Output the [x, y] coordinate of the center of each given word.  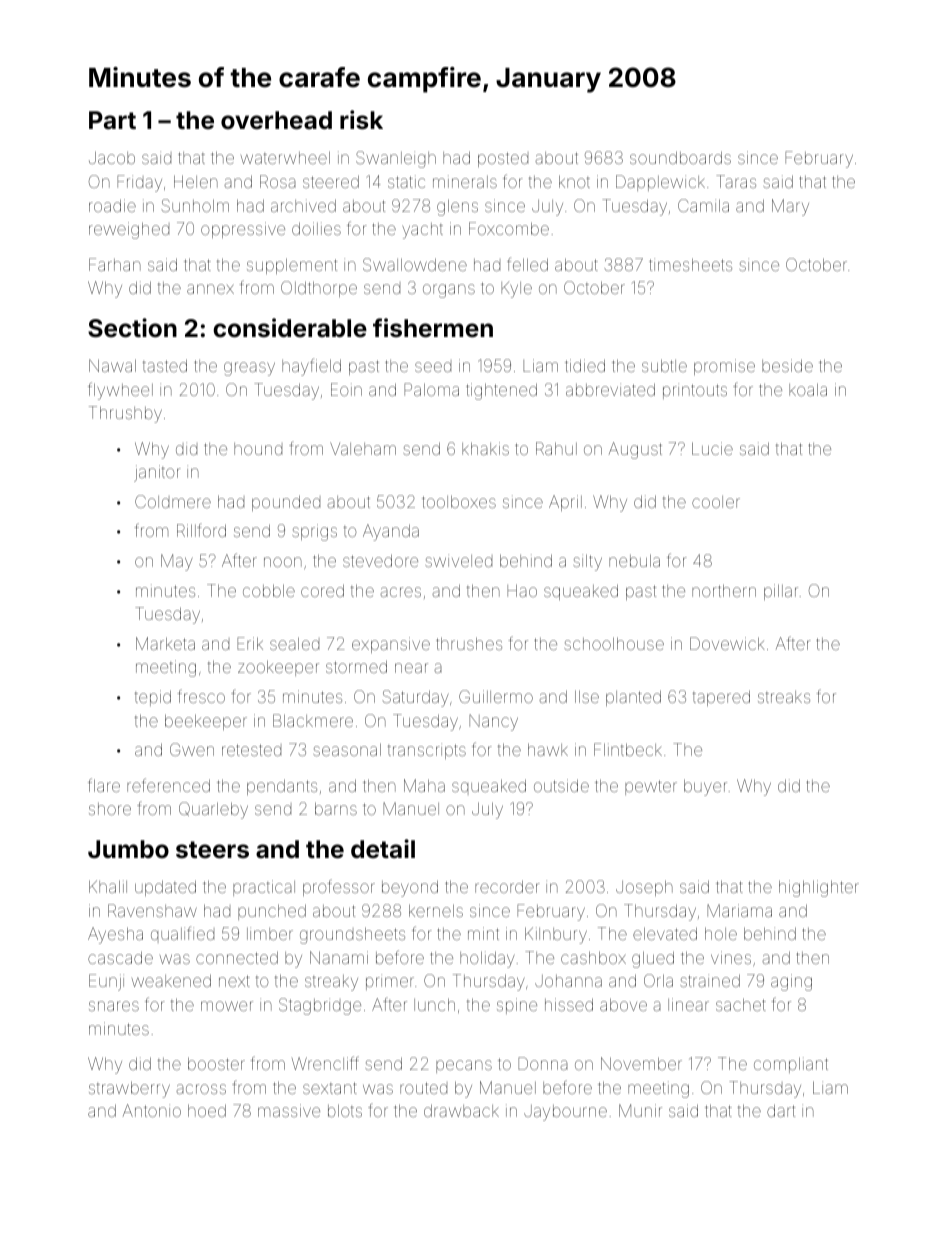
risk [361, 120]
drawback [461, 1110]
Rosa [278, 181]
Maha [424, 785]
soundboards [680, 157]
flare [104, 785]
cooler [716, 502]
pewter [651, 787]
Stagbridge [320, 1006]
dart [781, 1110]
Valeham [363, 448]
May [177, 562]
